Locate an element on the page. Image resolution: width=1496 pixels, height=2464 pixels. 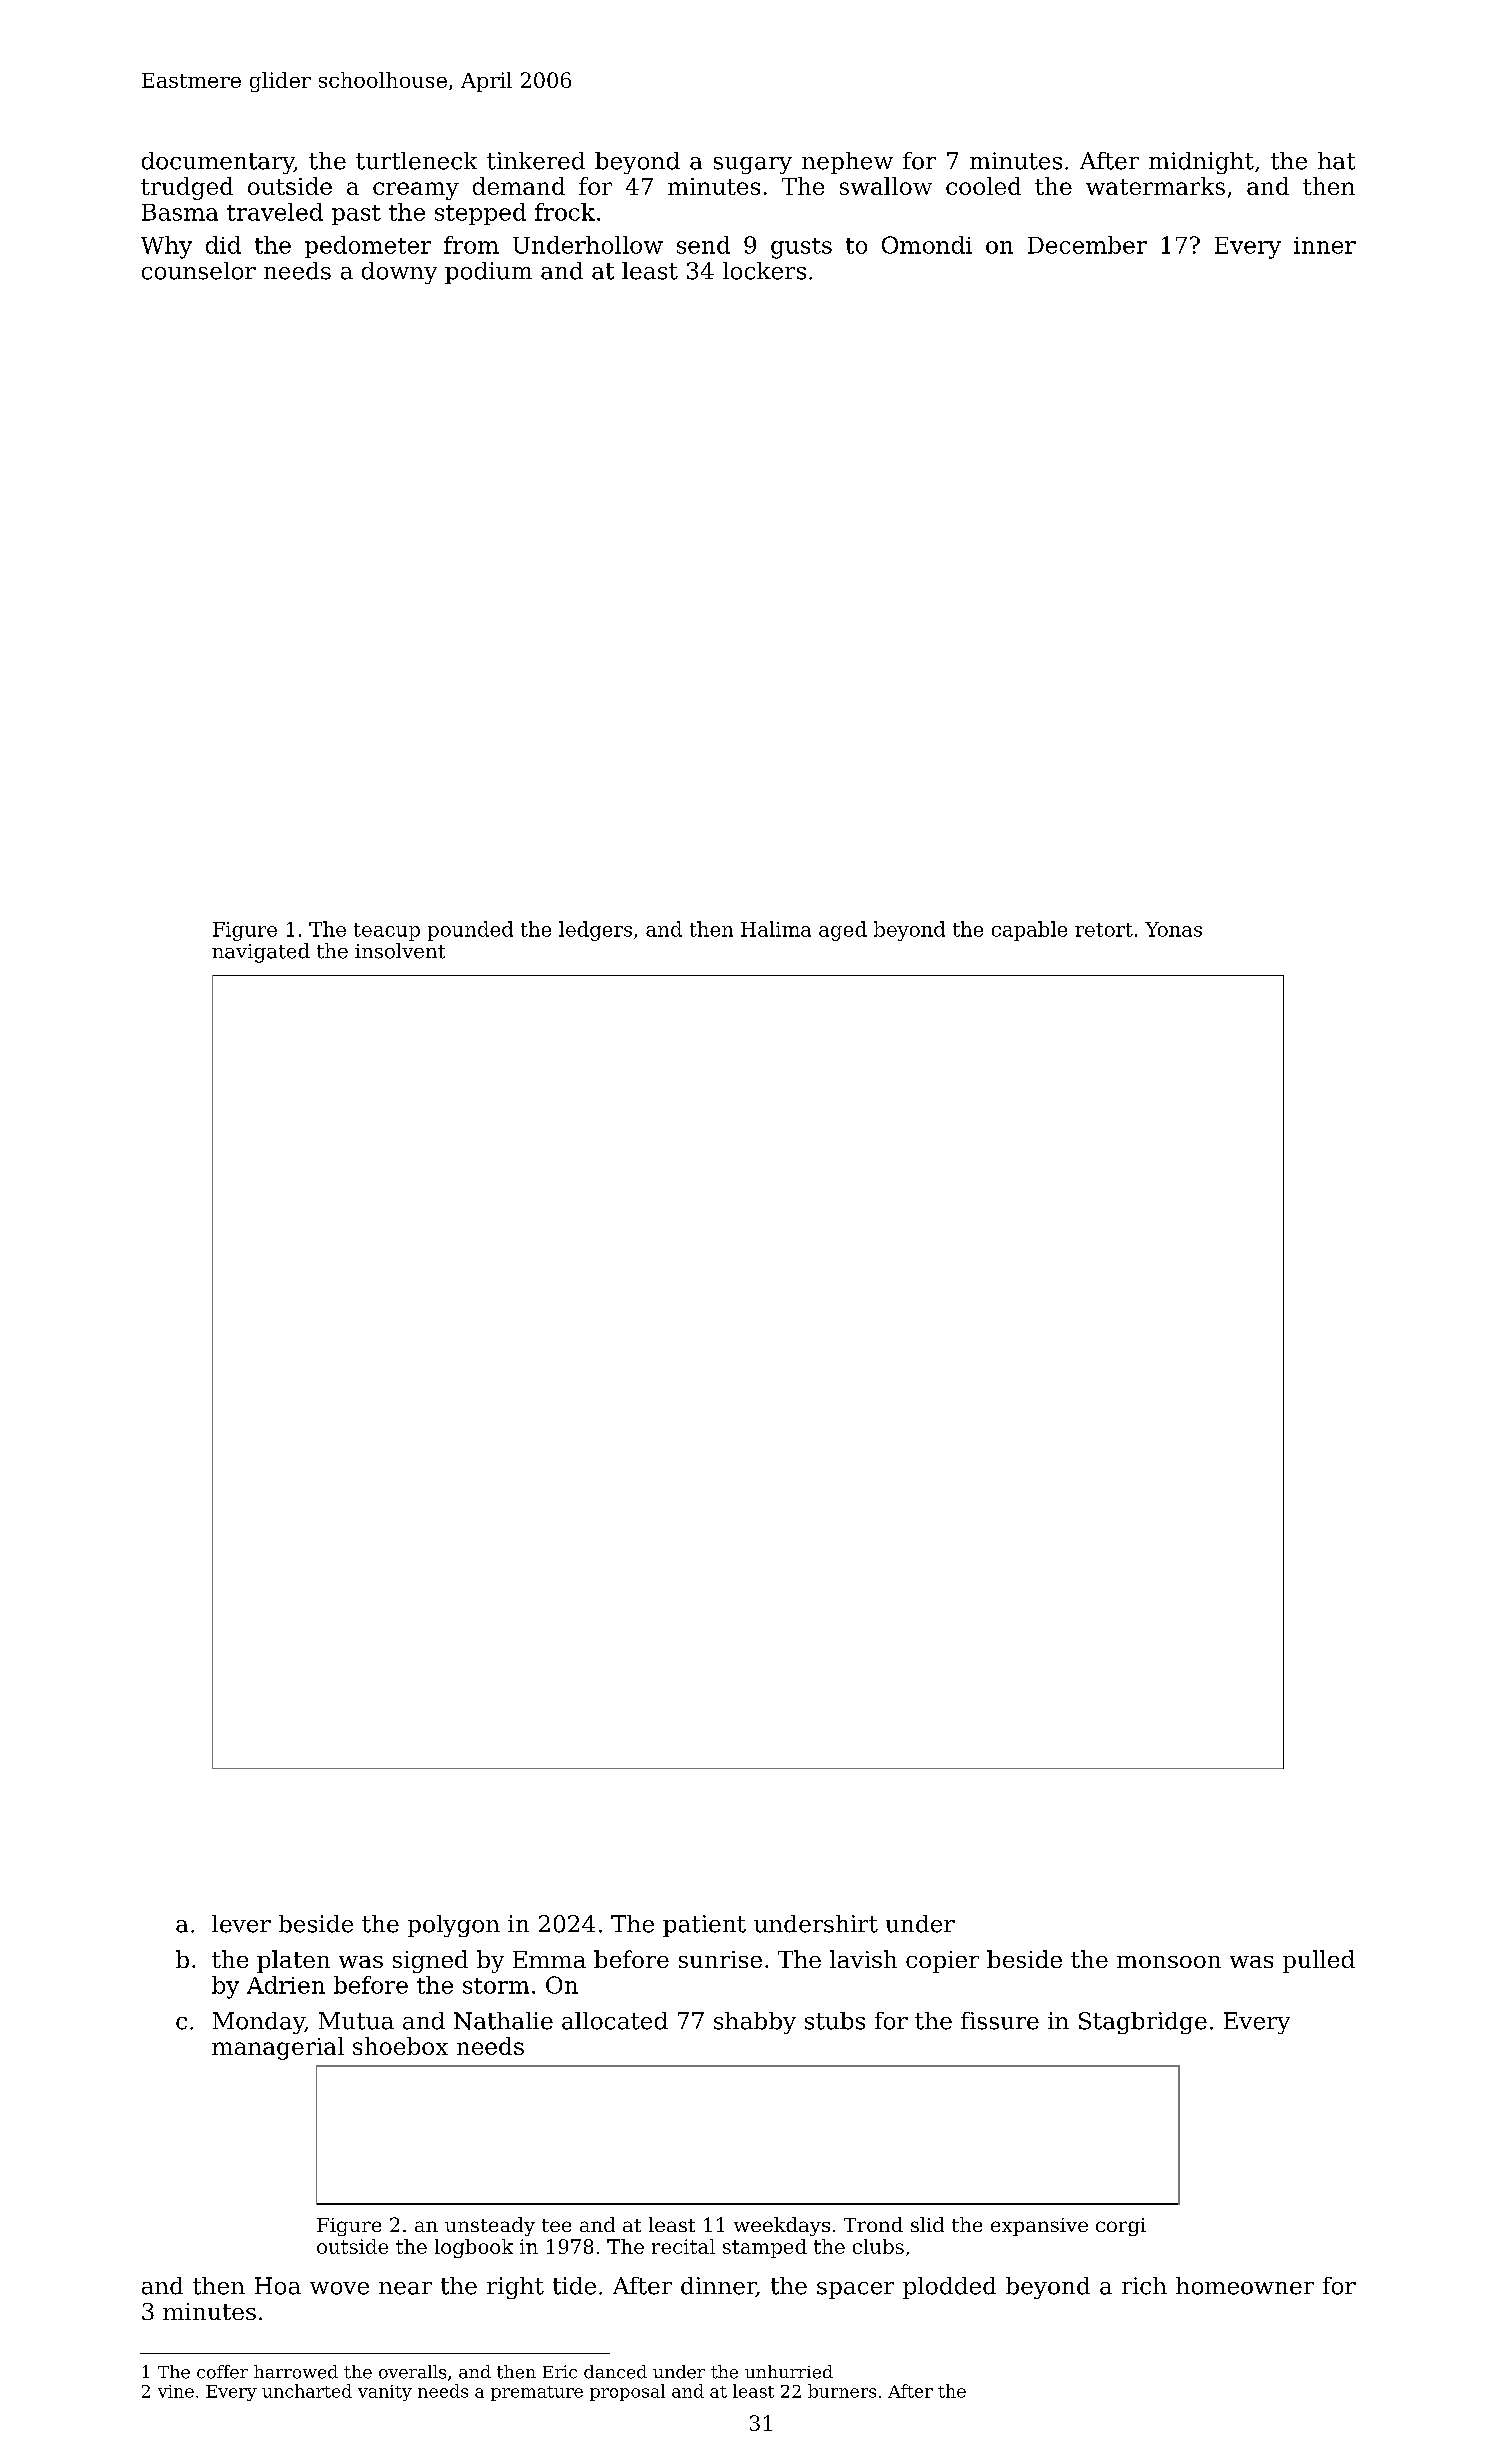
Trond is located at coordinates (873, 2224).
